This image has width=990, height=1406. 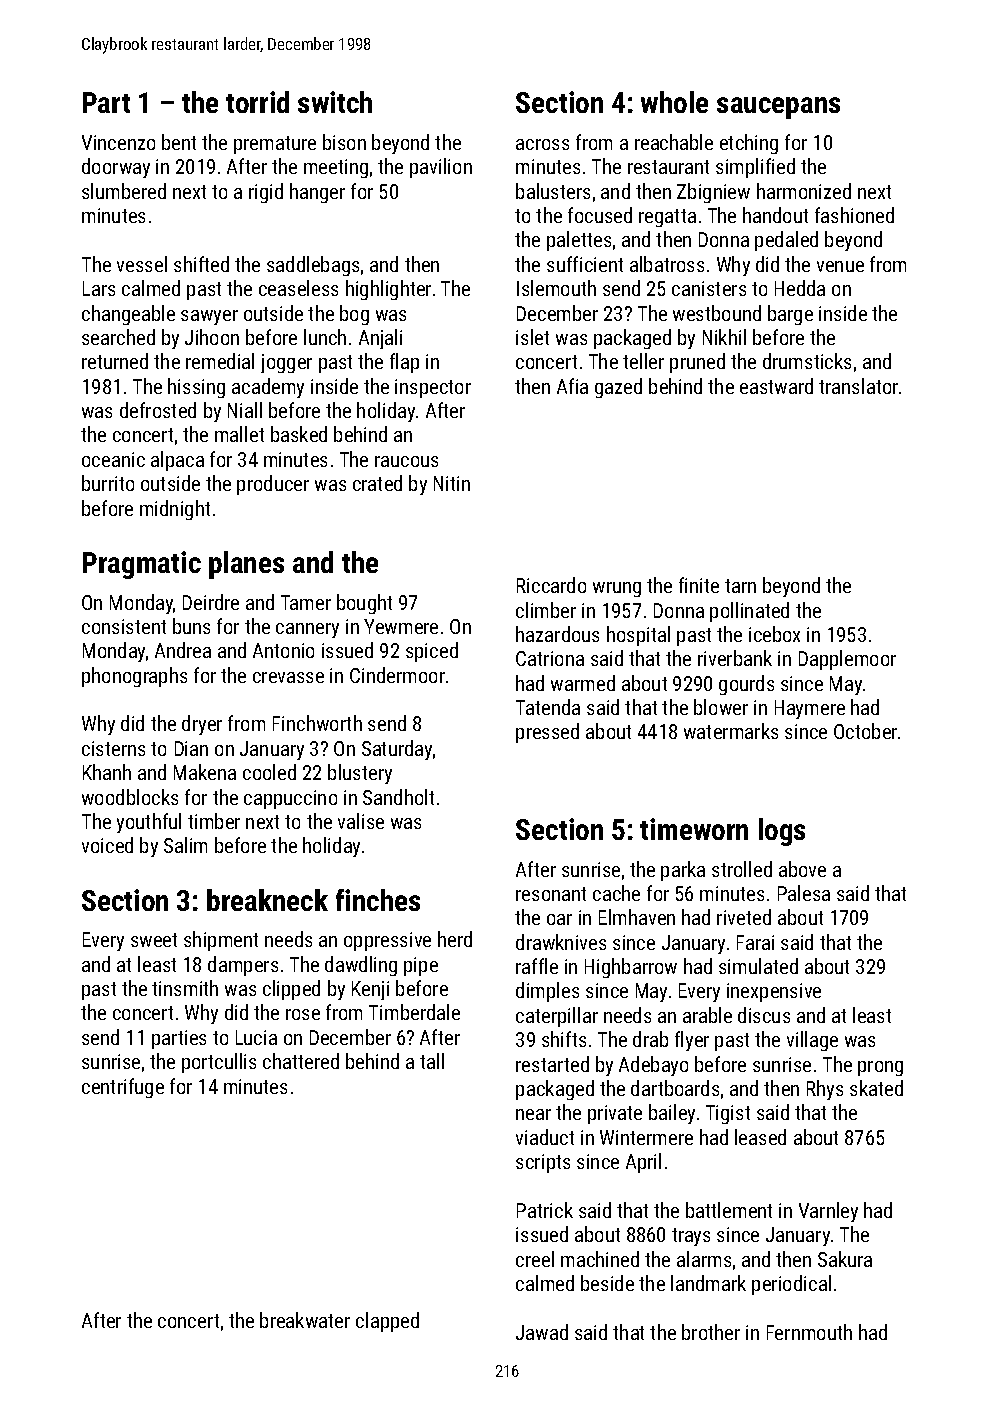 What do you see at coordinates (305, 1320) in the image?
I see `breakwater` at bounding box center [305, 1320].
